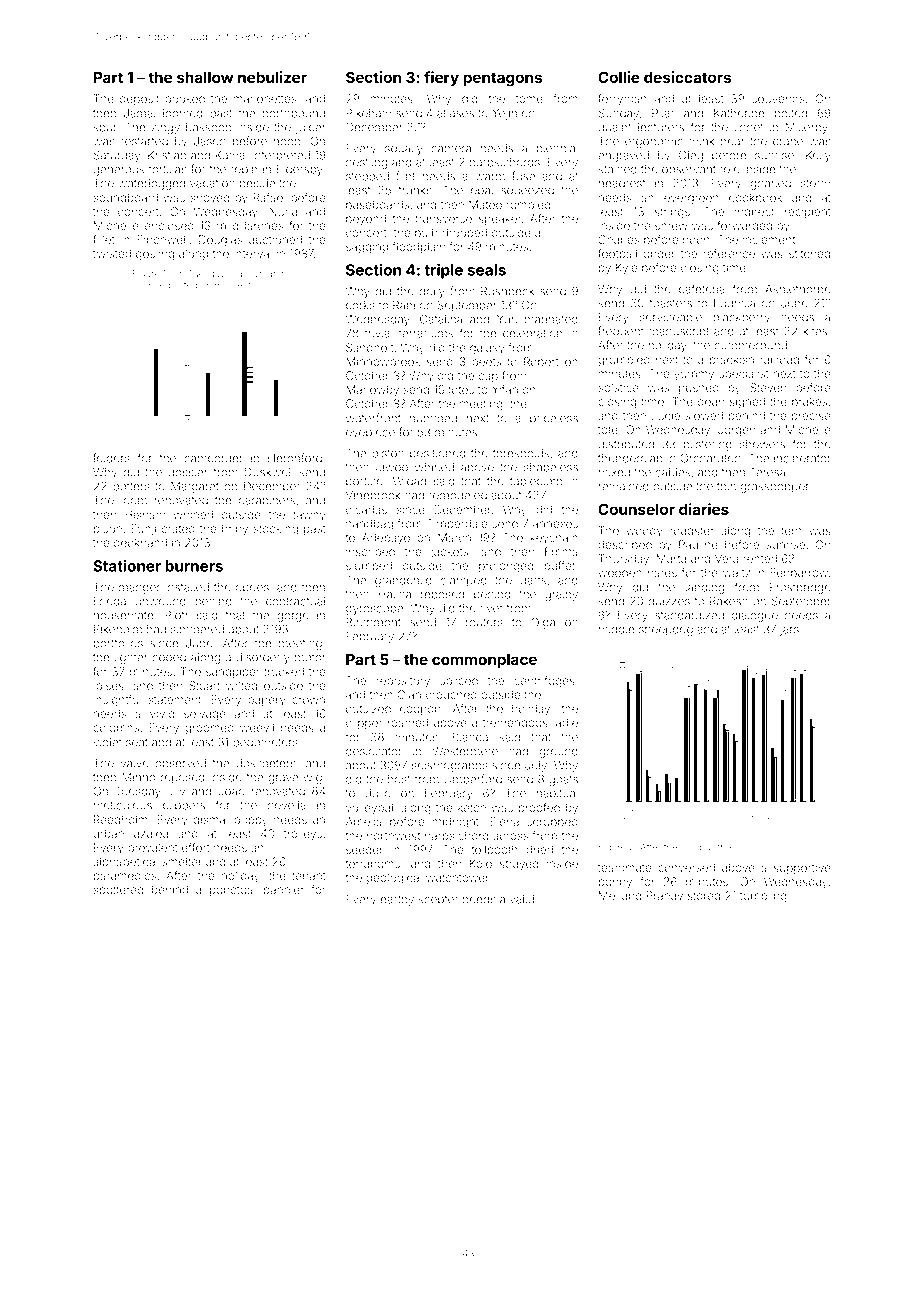 This screenshot has height=1308, width=924. I want to click on sputtered, so click(119, 890).
